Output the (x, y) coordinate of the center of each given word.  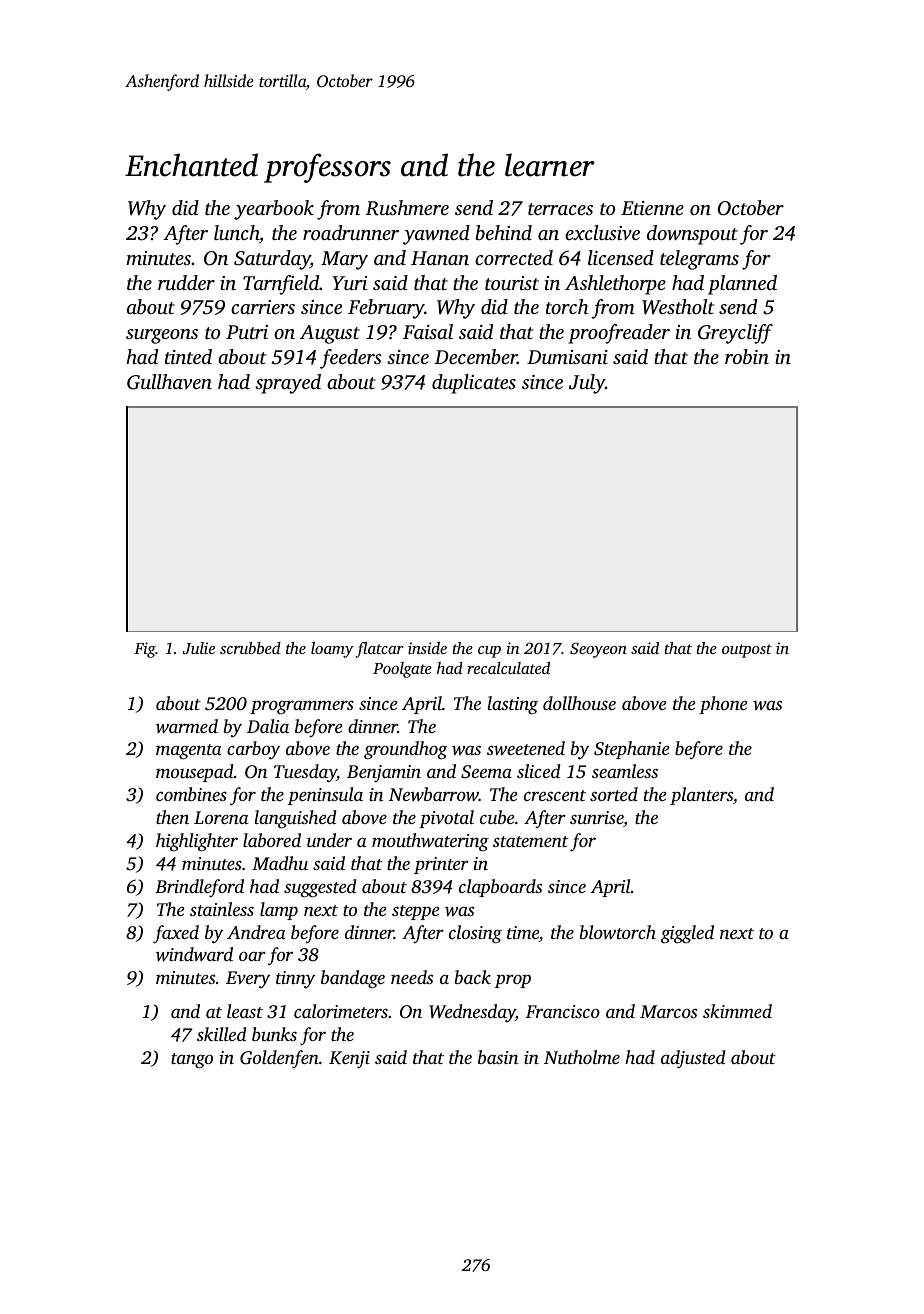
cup (489, 652)
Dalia (268, 726)
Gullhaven (169, 382)
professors (327, 168)
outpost (747, 651)
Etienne (652, 208)
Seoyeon (598, 650)
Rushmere (407, 208)
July (587, 384)
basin (498, 1057)
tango (192, 1061)
